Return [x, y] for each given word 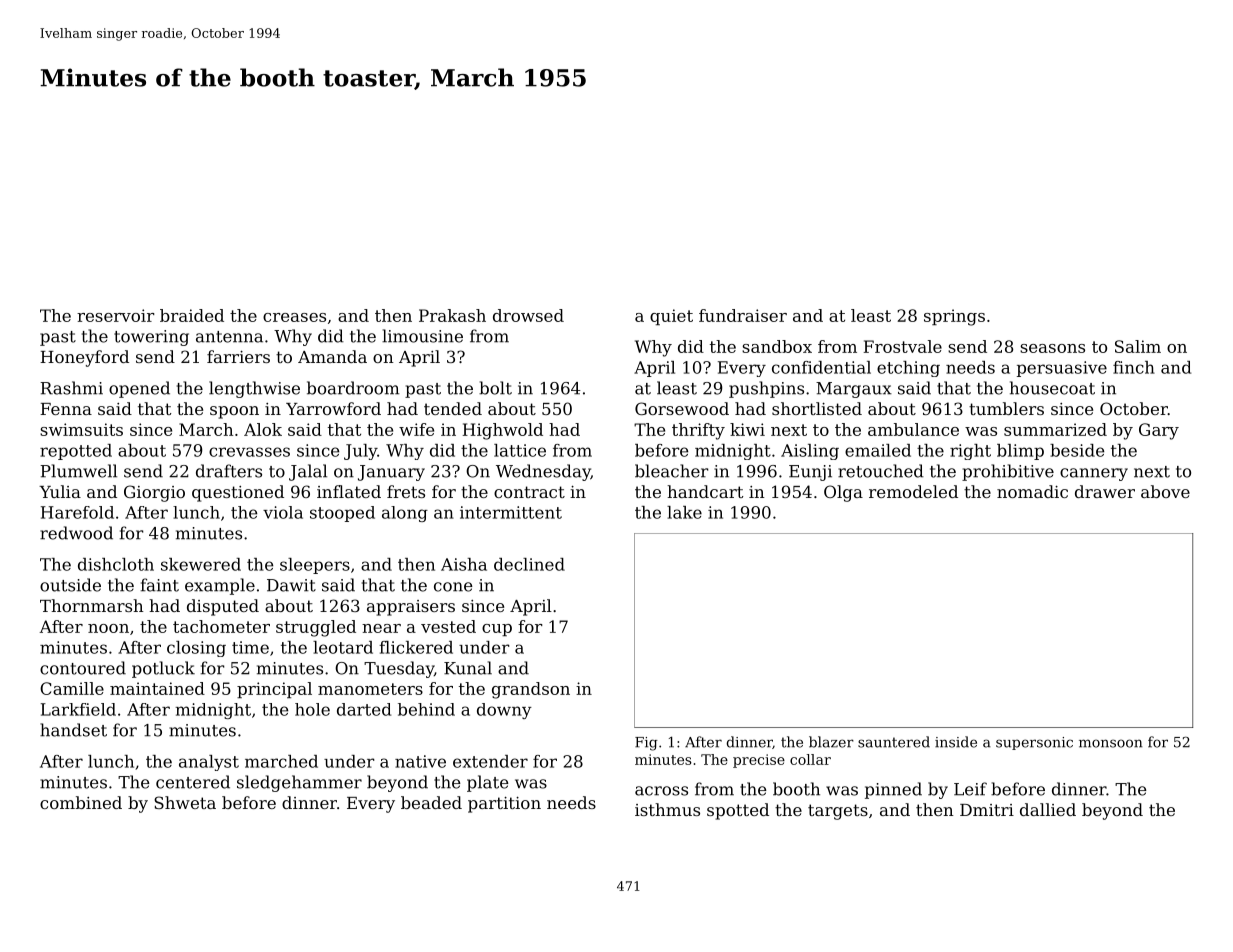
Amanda [332, 356]
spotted [738, 811]
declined [529, 564]
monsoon [1110, 743]
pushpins [766, 389]
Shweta [185, 802]
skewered [201, 564]
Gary [1159, 431]
